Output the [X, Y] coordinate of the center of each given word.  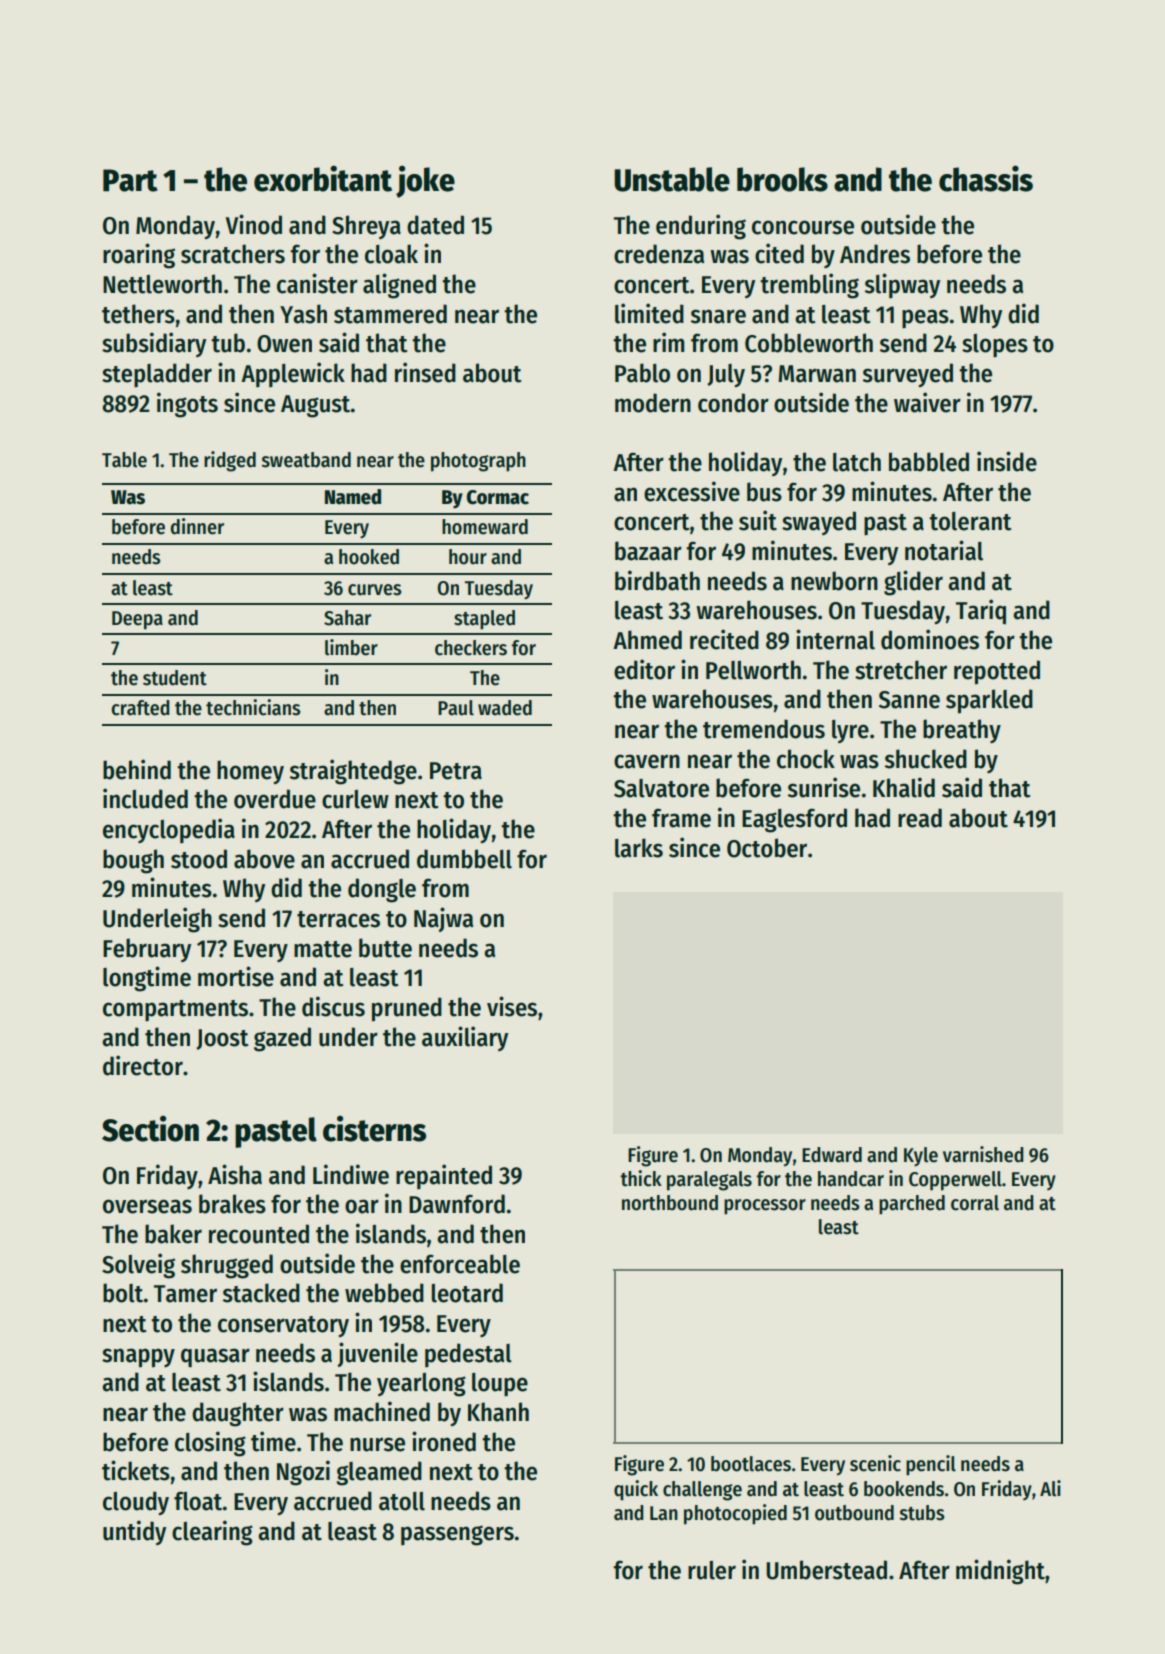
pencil [931, 1465]
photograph [478, 462]
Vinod [254, 224]
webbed [384, 1293]
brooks [782, 179]
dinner [197, 526]
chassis [986, 178]
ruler [712, 1570]
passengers [457, 1535]
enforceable [460, 1264]
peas [925, 319]
